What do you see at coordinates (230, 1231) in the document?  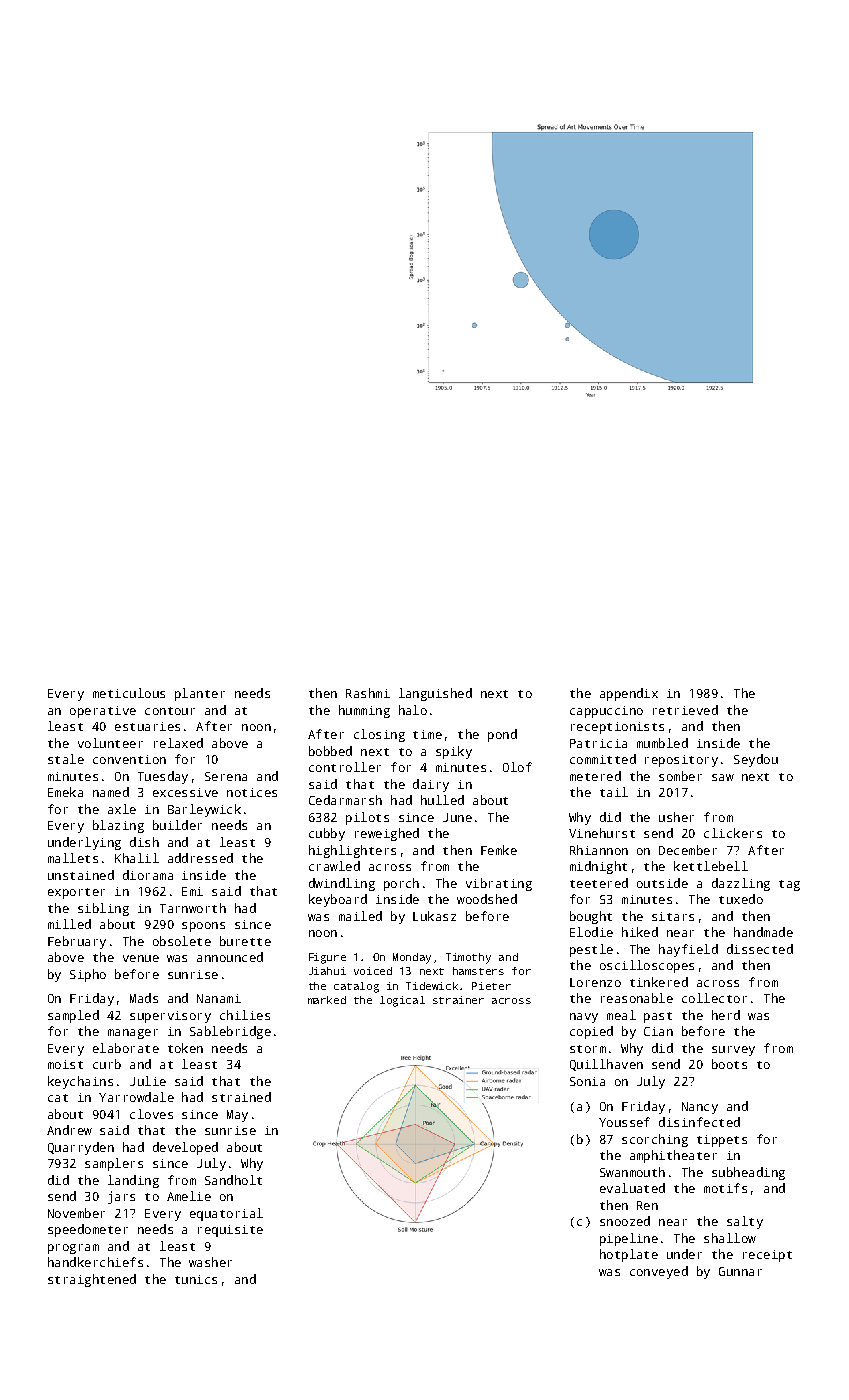 I see `requisite` at bounding box center [230, 1231].
